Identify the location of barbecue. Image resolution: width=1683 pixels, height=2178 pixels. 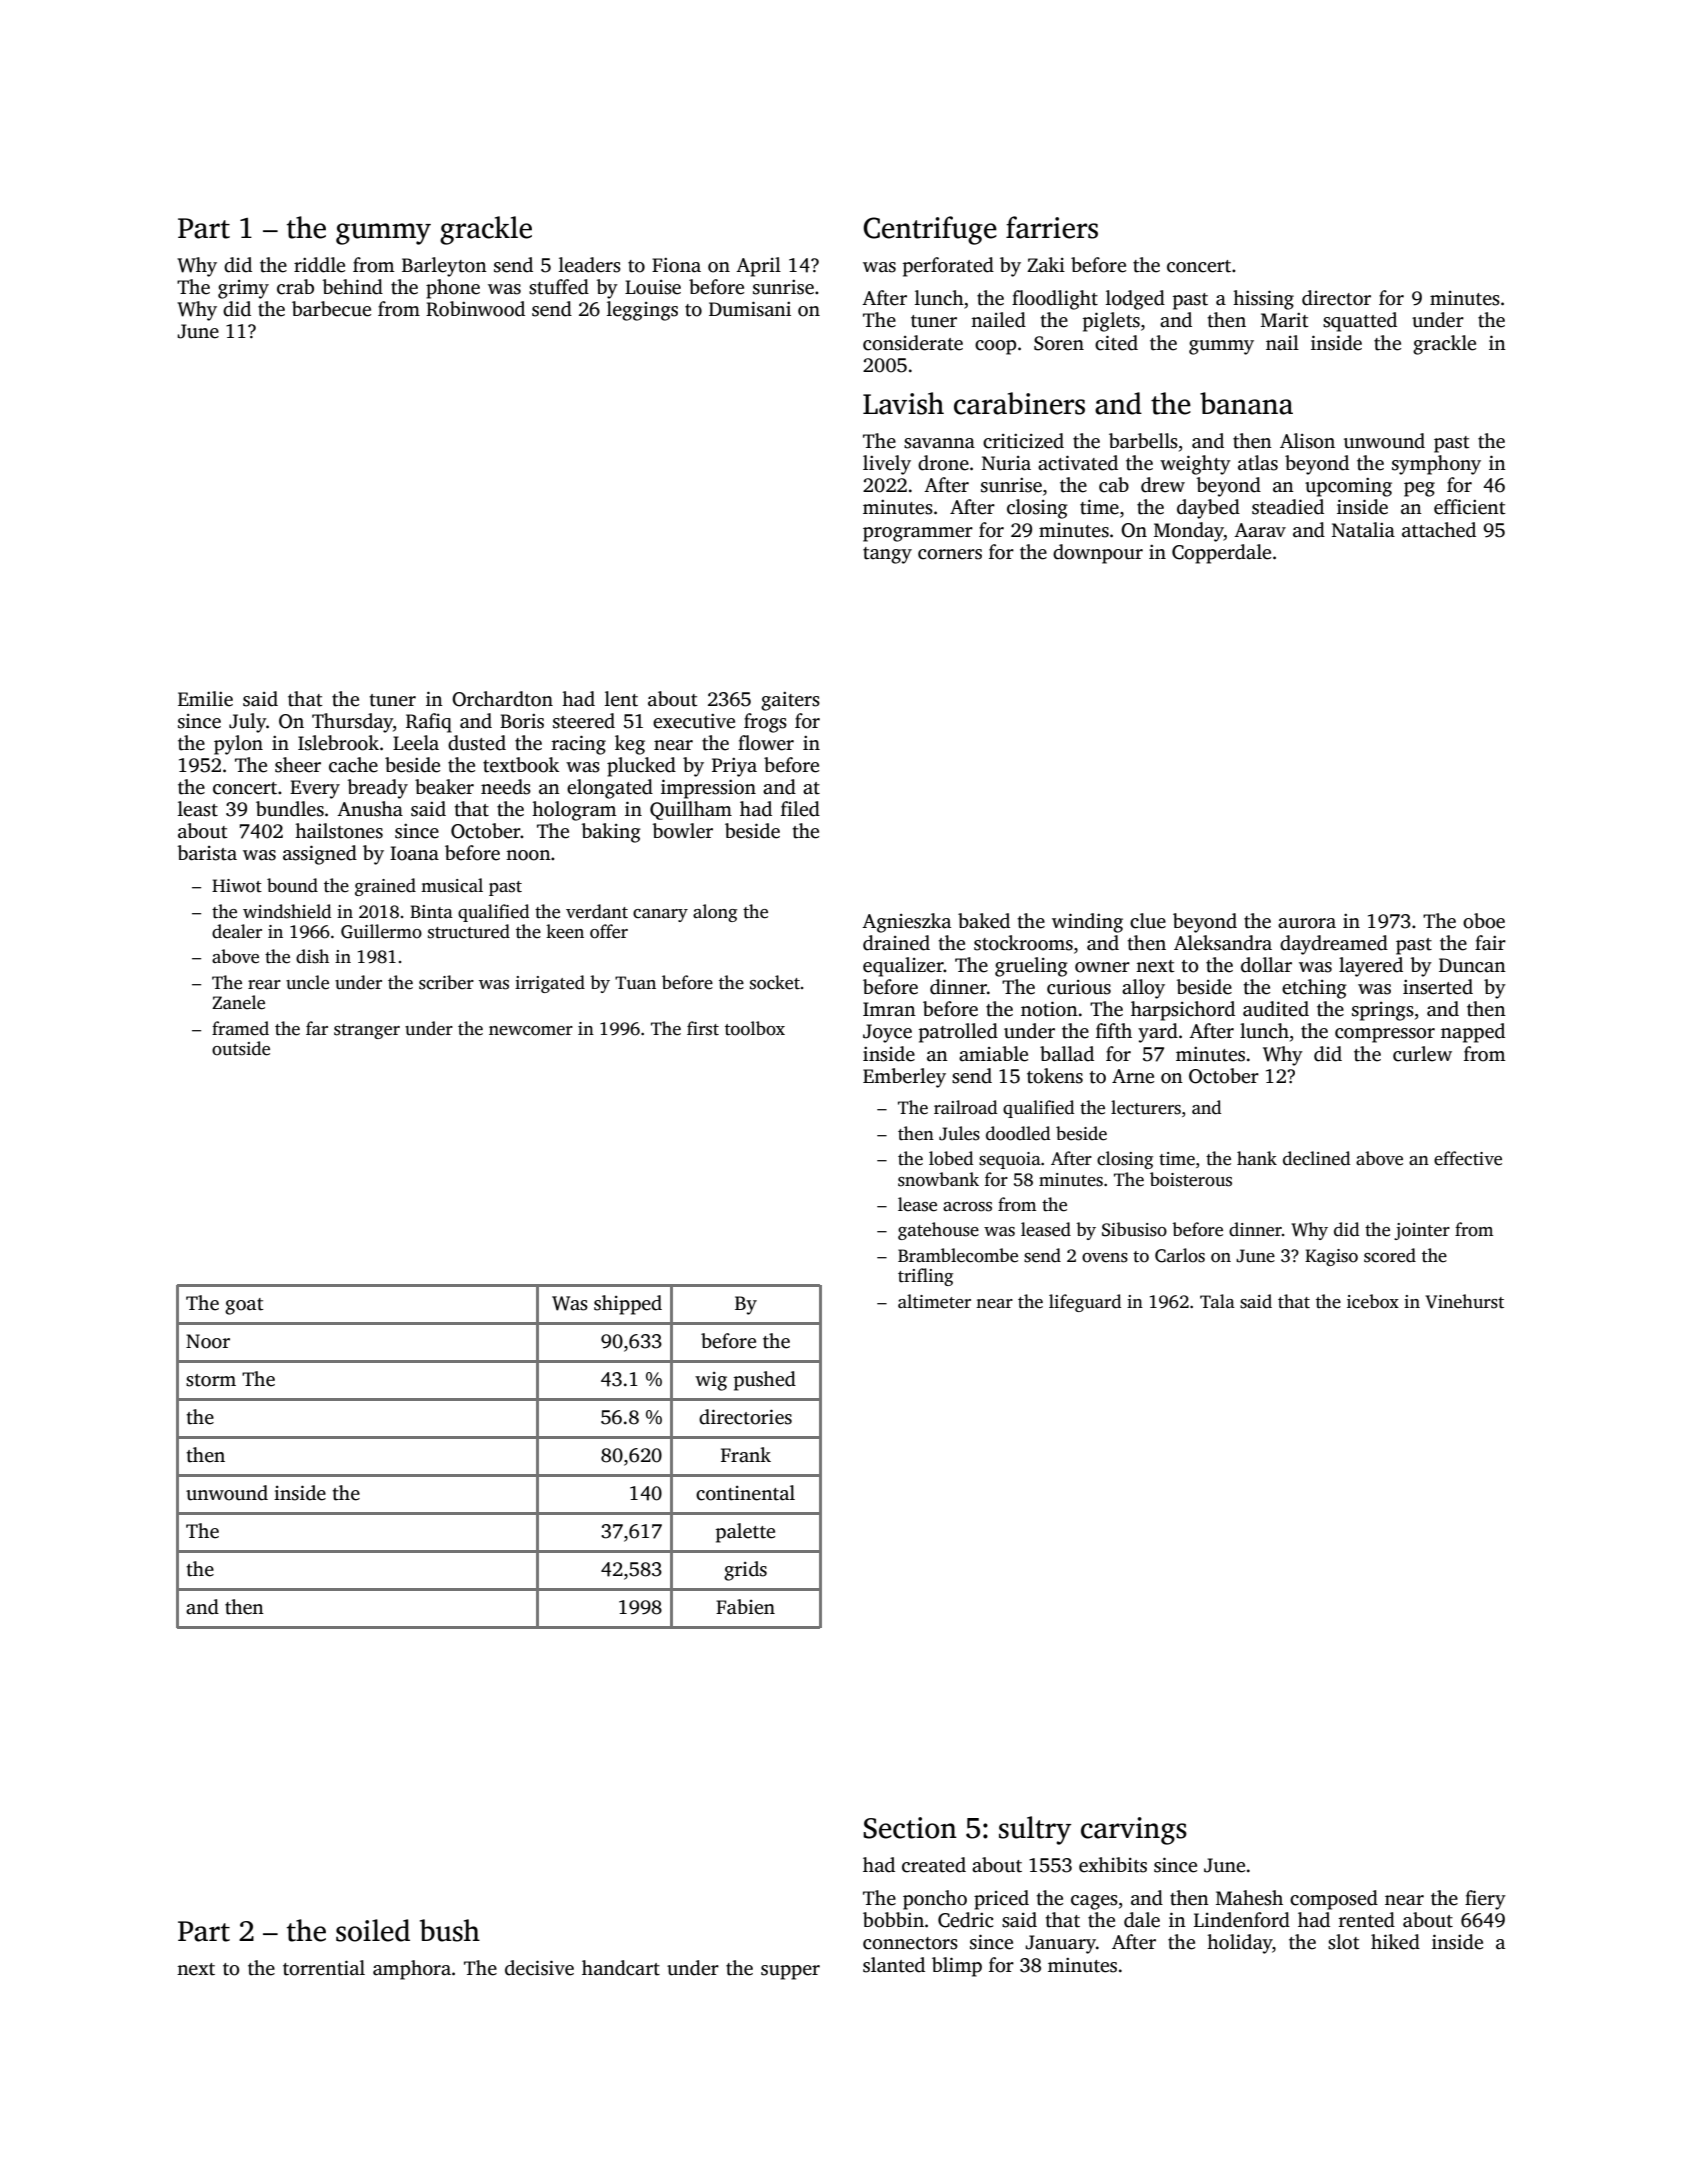
(331, 309).
